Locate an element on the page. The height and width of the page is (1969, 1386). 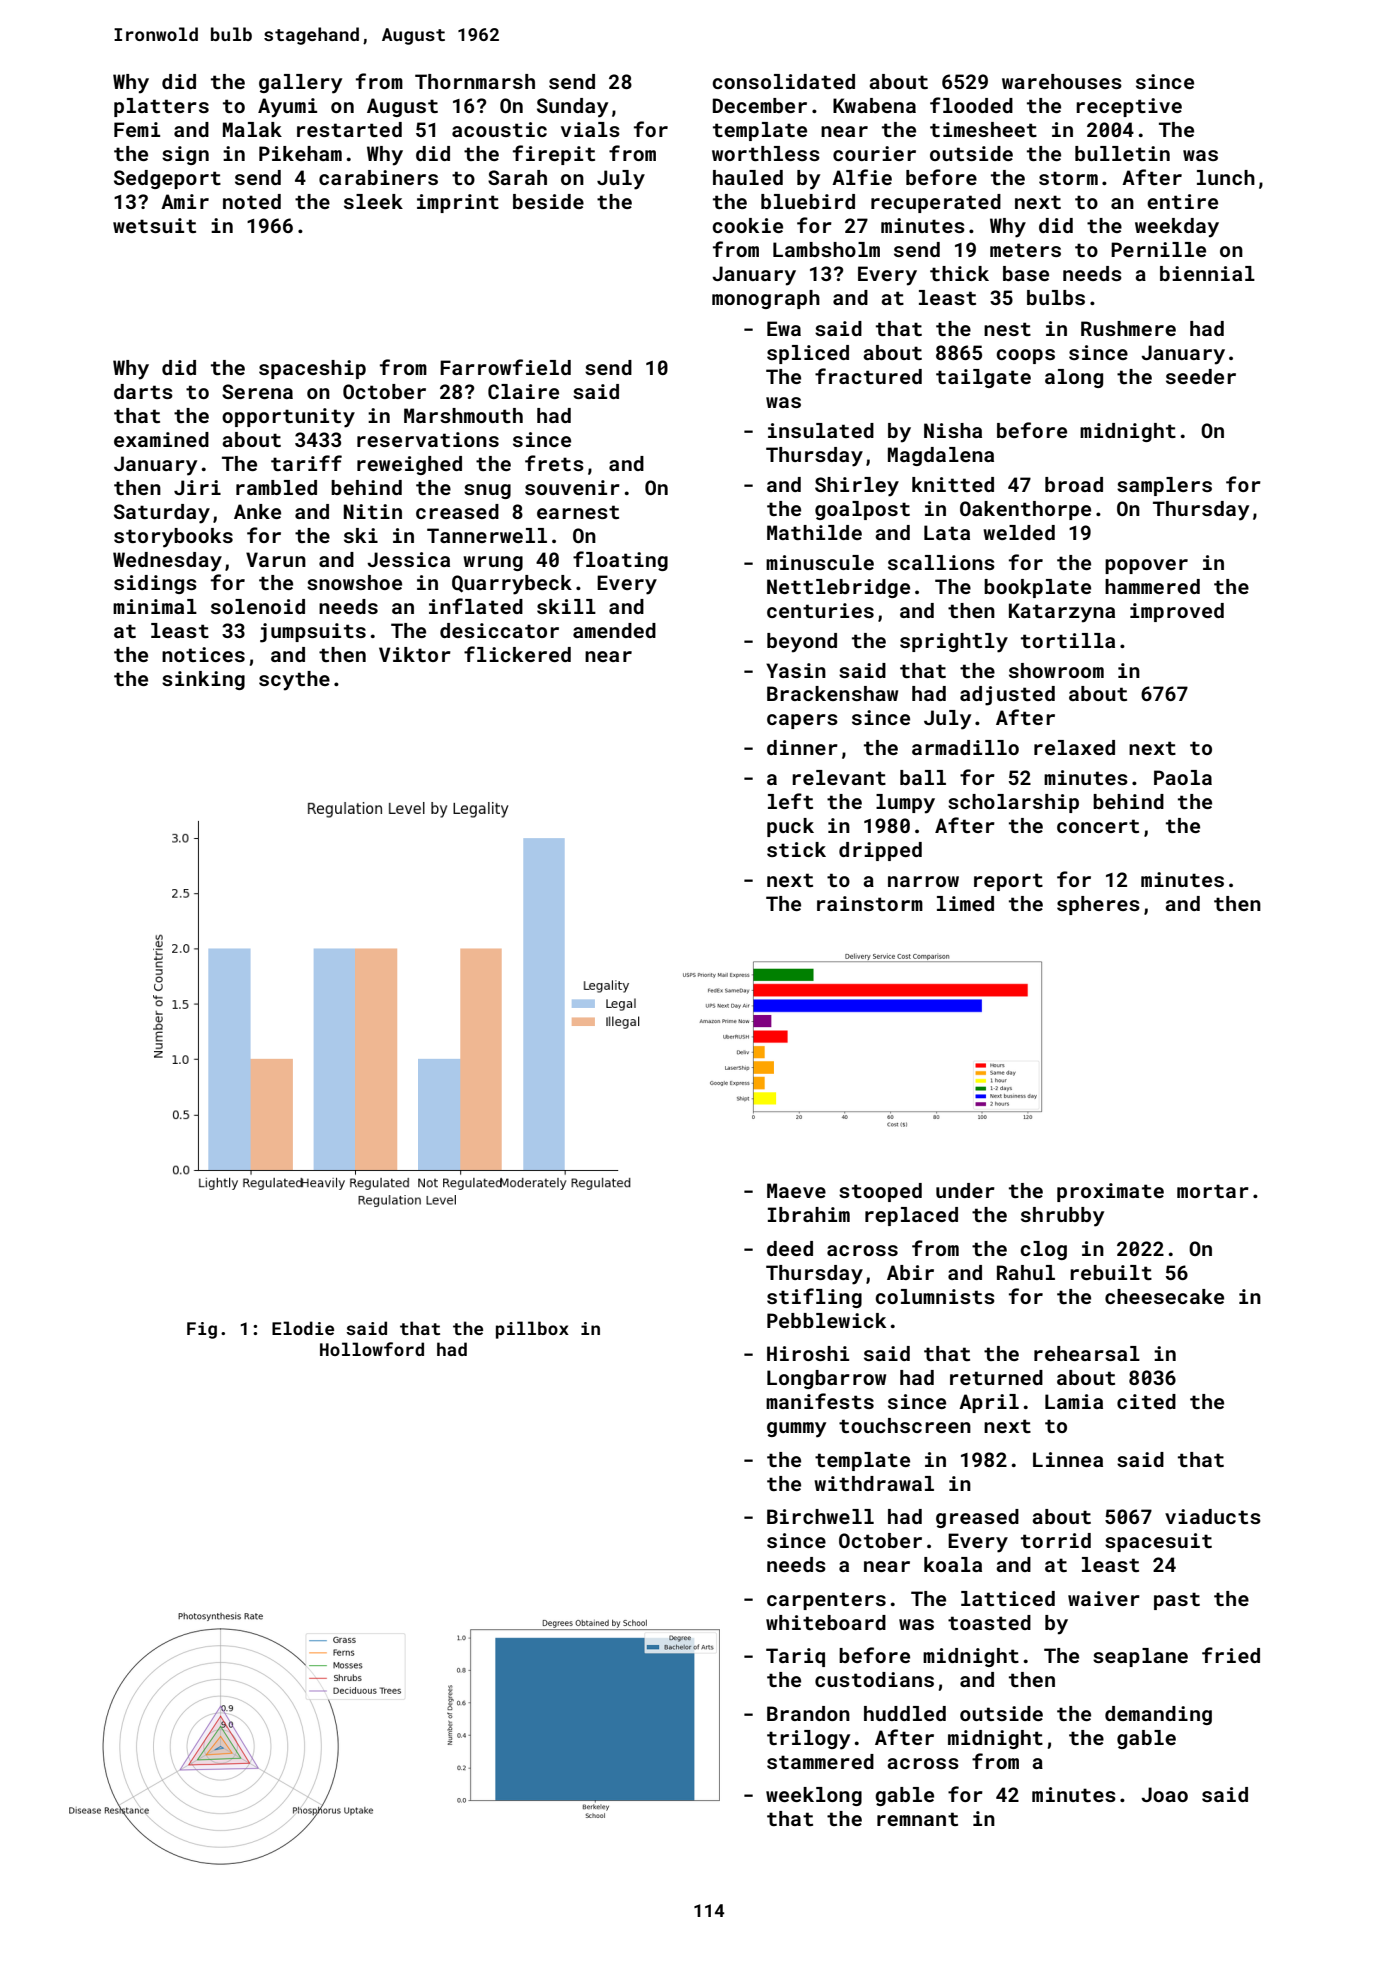
weeklong is located at coordinates (814, 1796).
